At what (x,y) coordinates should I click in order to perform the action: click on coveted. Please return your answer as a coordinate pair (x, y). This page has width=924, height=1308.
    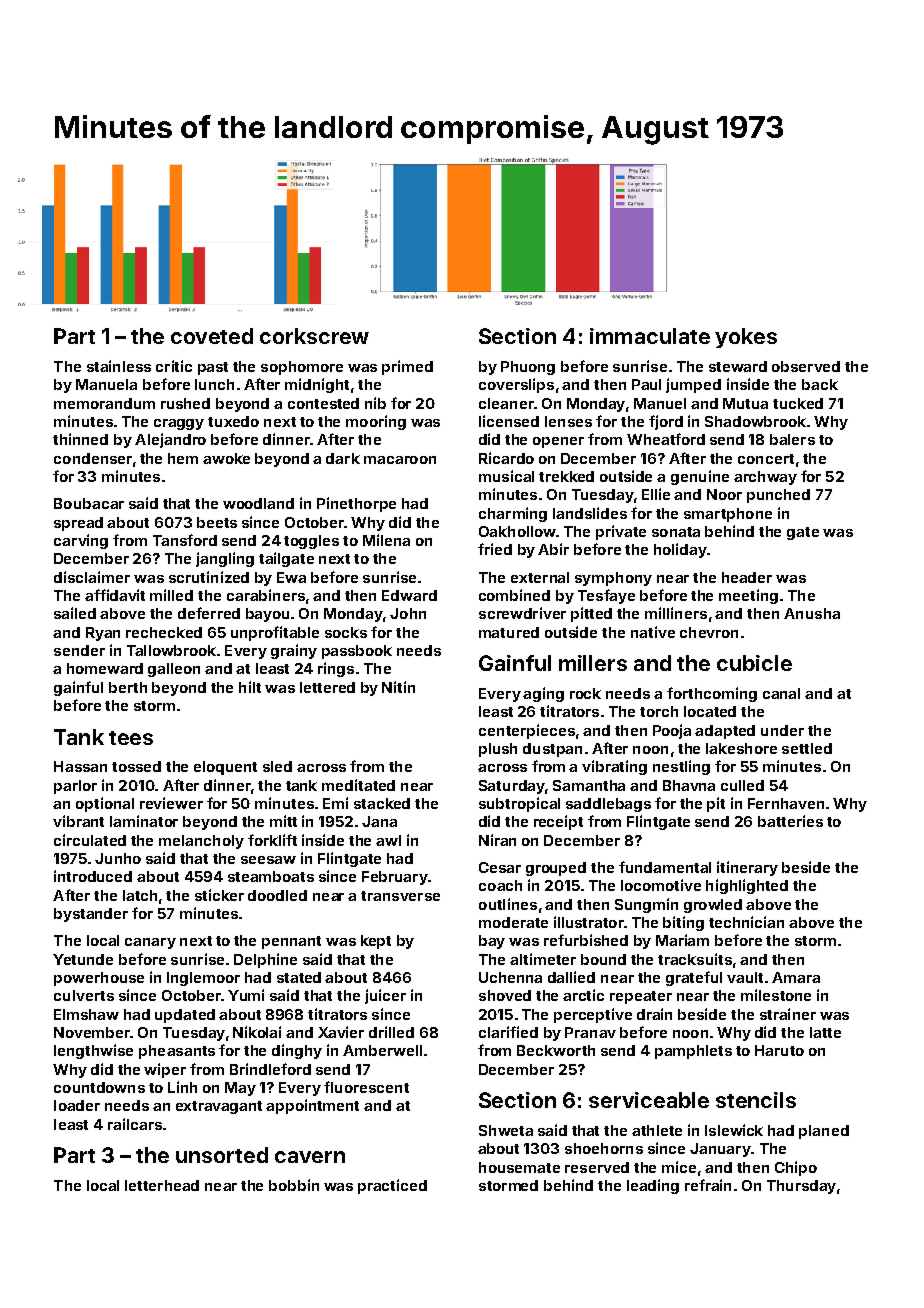
    Looking at the image, I should click on (212, 336).
